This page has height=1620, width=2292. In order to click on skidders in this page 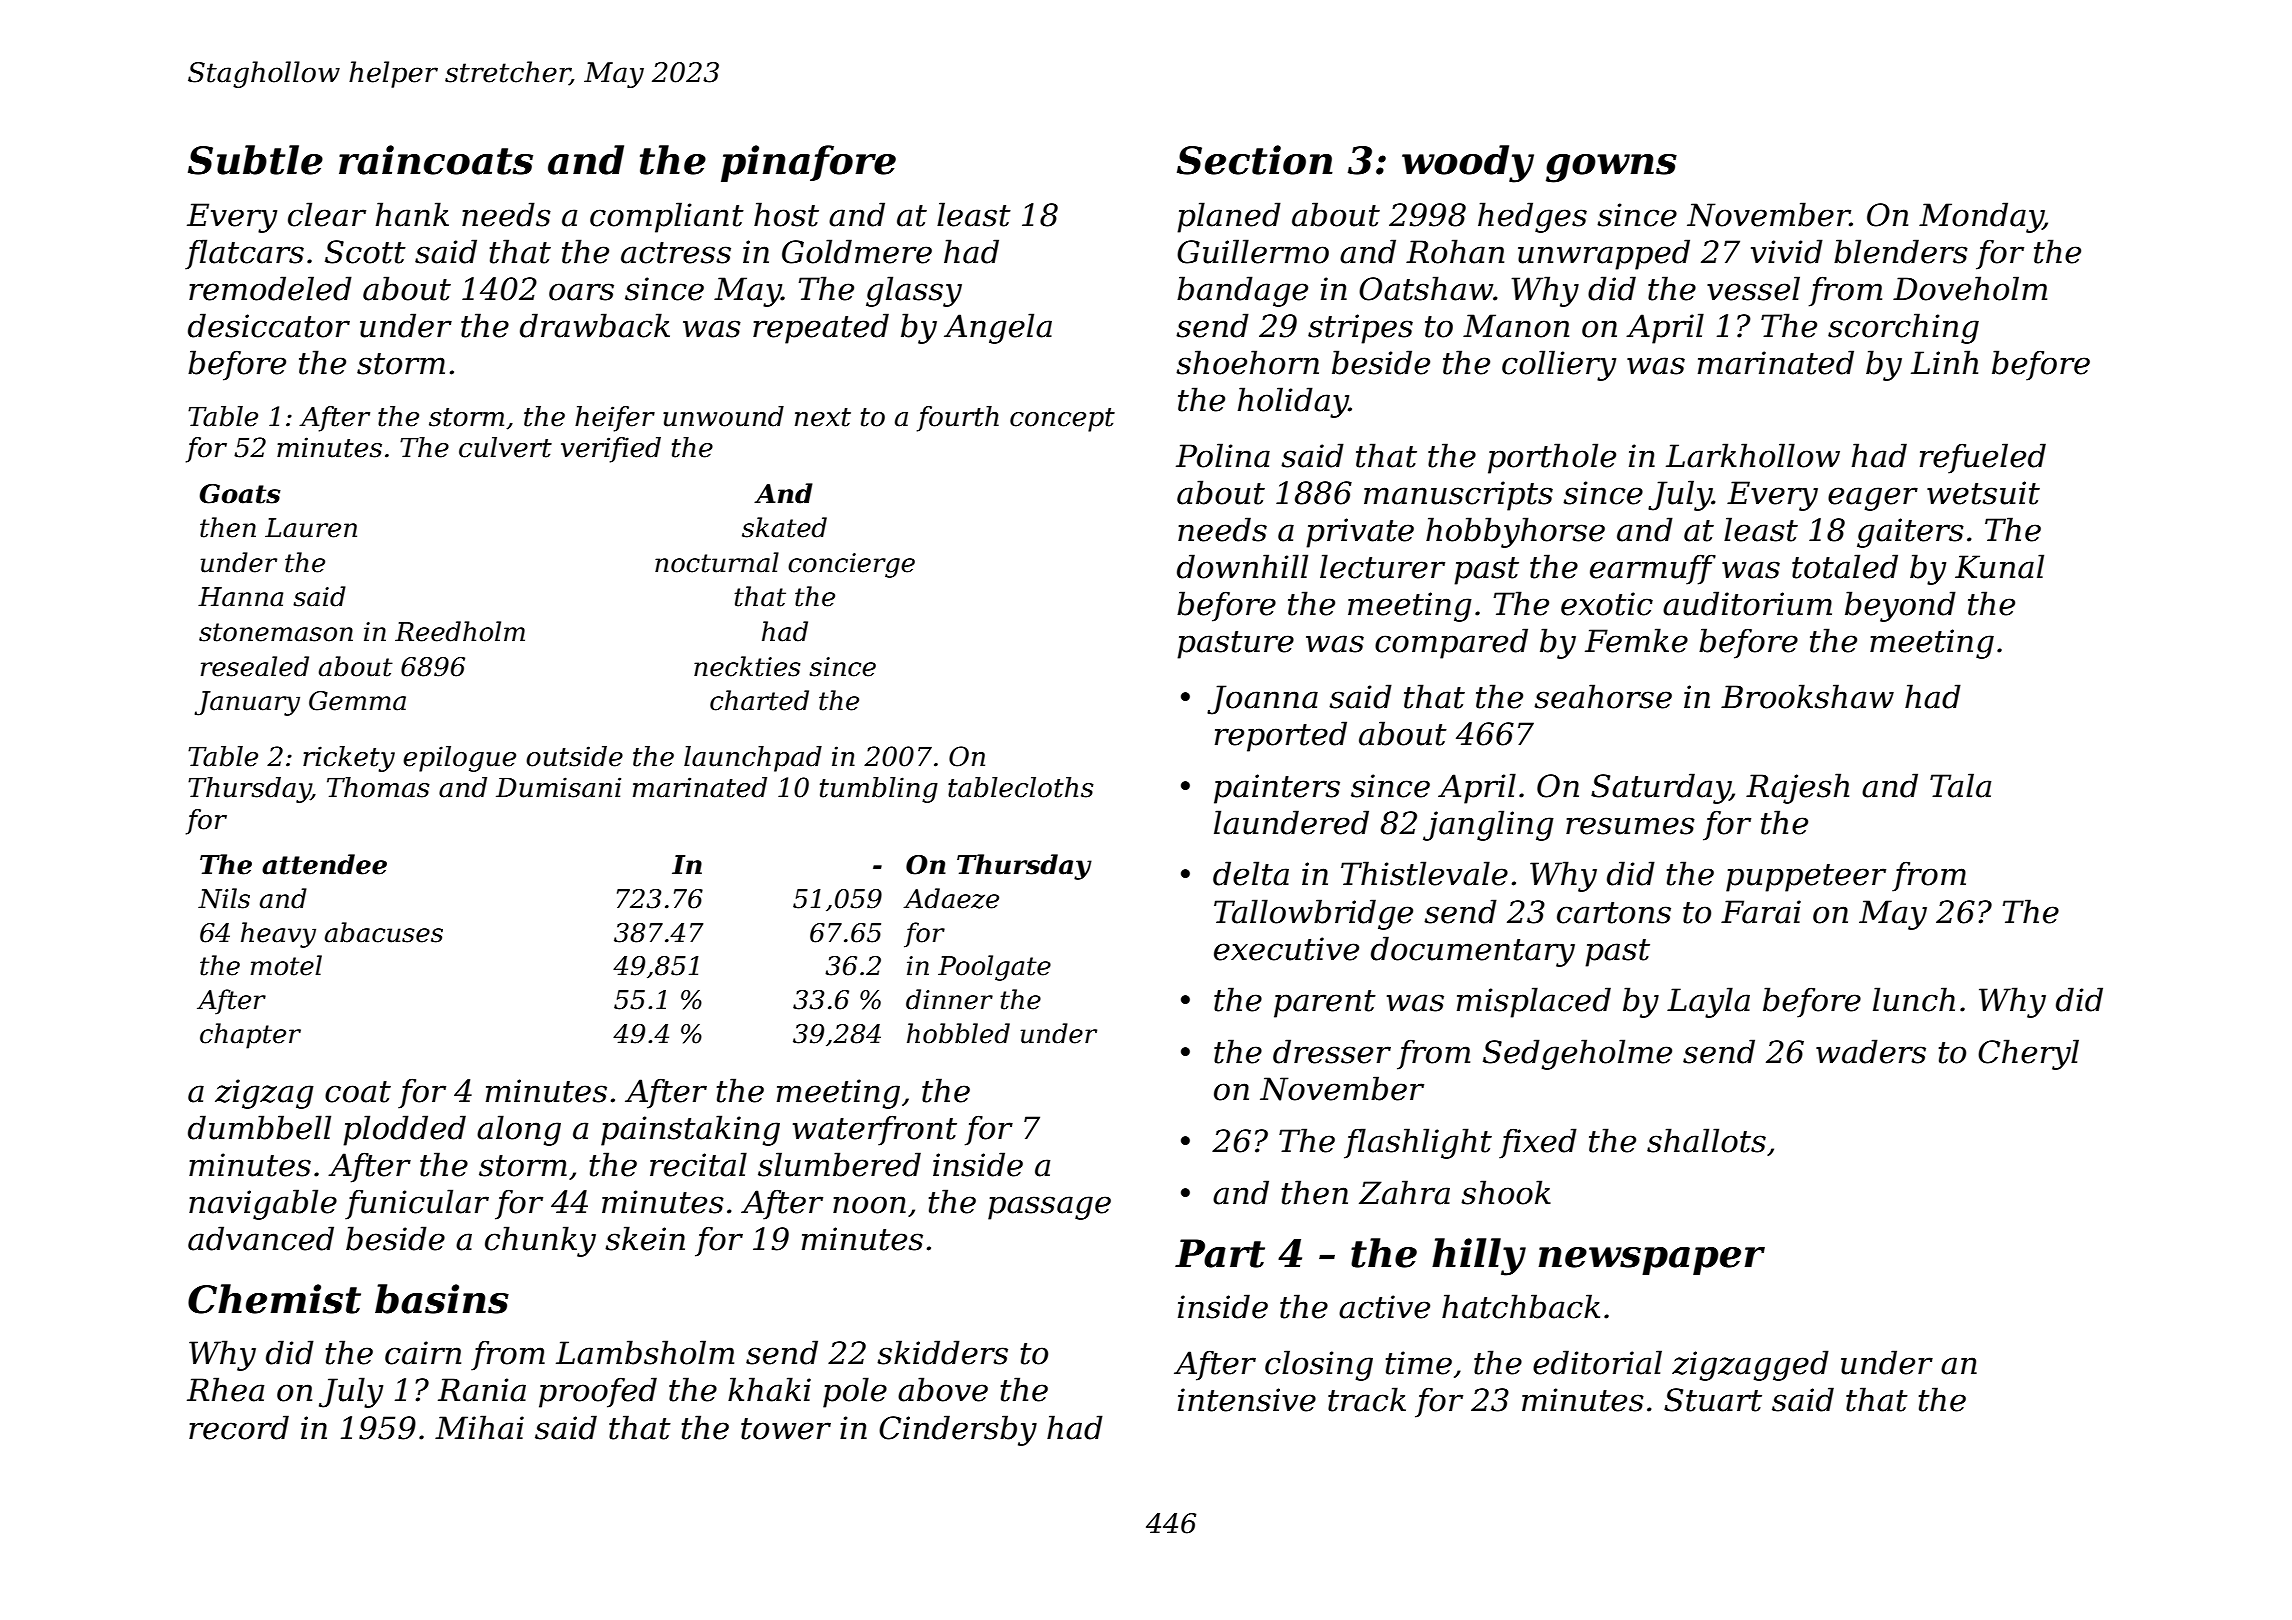, I will do `click(942, 1352)`.
